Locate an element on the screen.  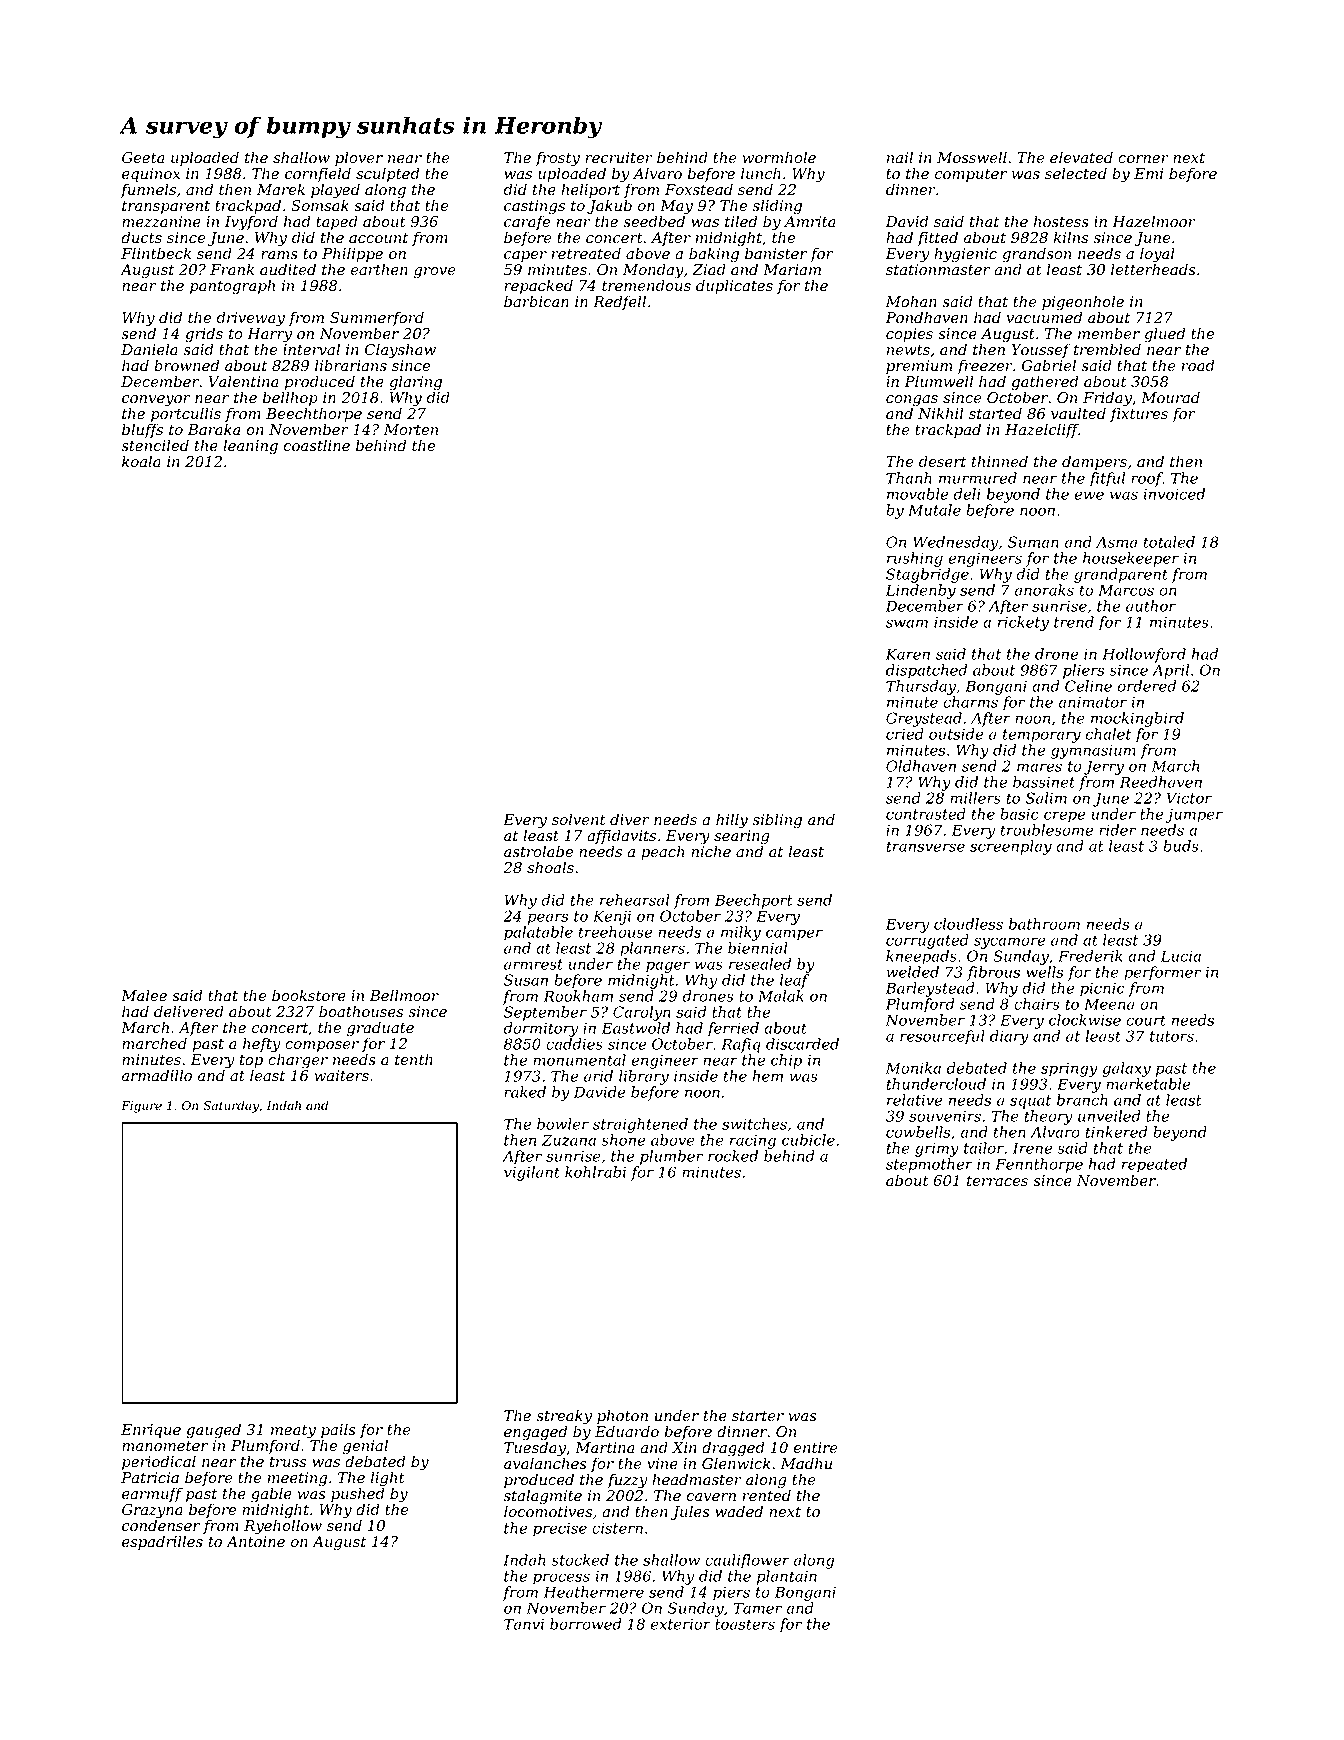
pails is located at coordinates (338, 1430).
